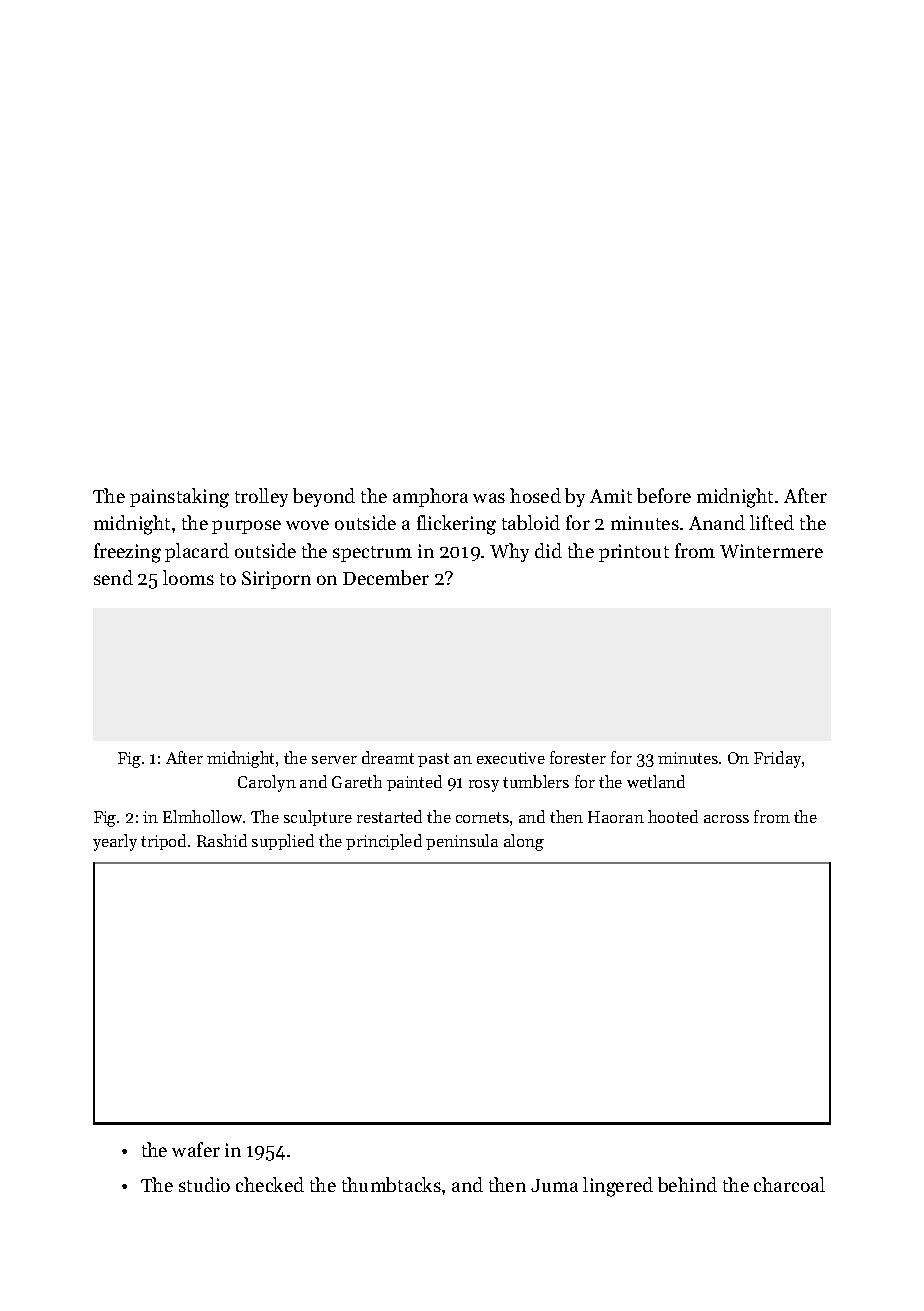 This page has width=924, height=1311. What do you see at coordinates (673, 816) in the page?
I see `hooted` at bounding box center [673, 816].
